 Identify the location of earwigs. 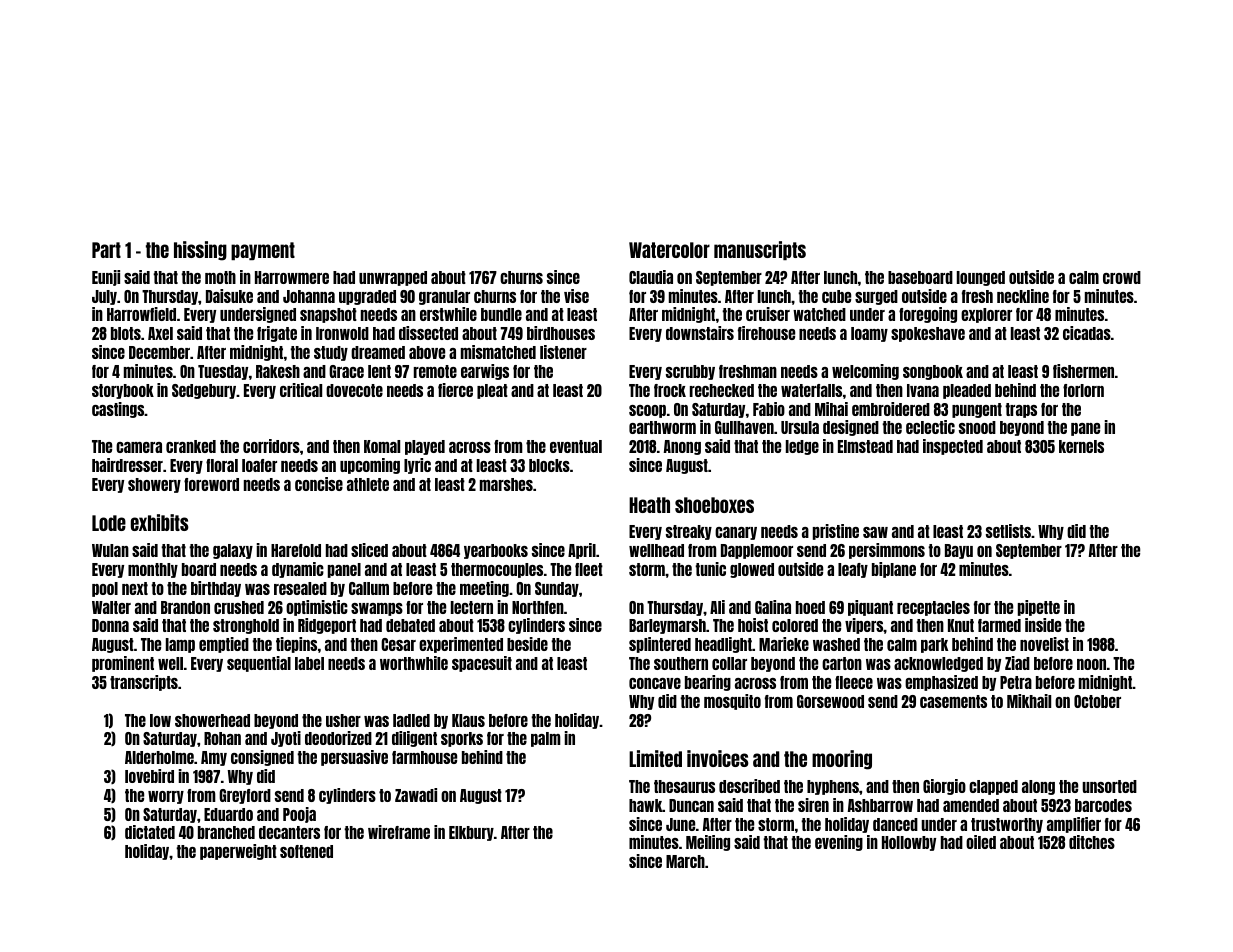
(485, 372).
